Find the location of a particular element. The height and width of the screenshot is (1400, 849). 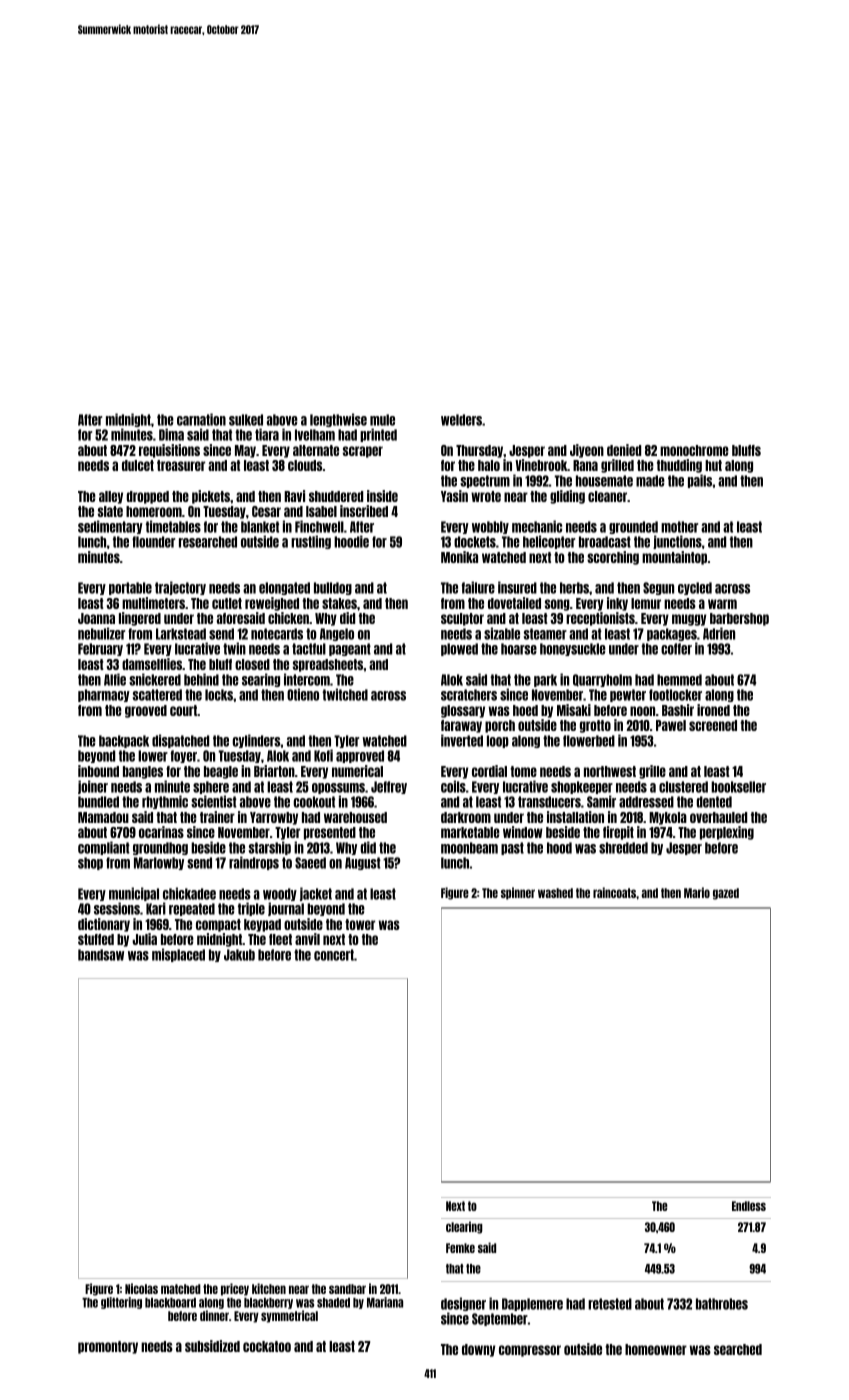

bandsaw is located at coordinates (101, 955).
